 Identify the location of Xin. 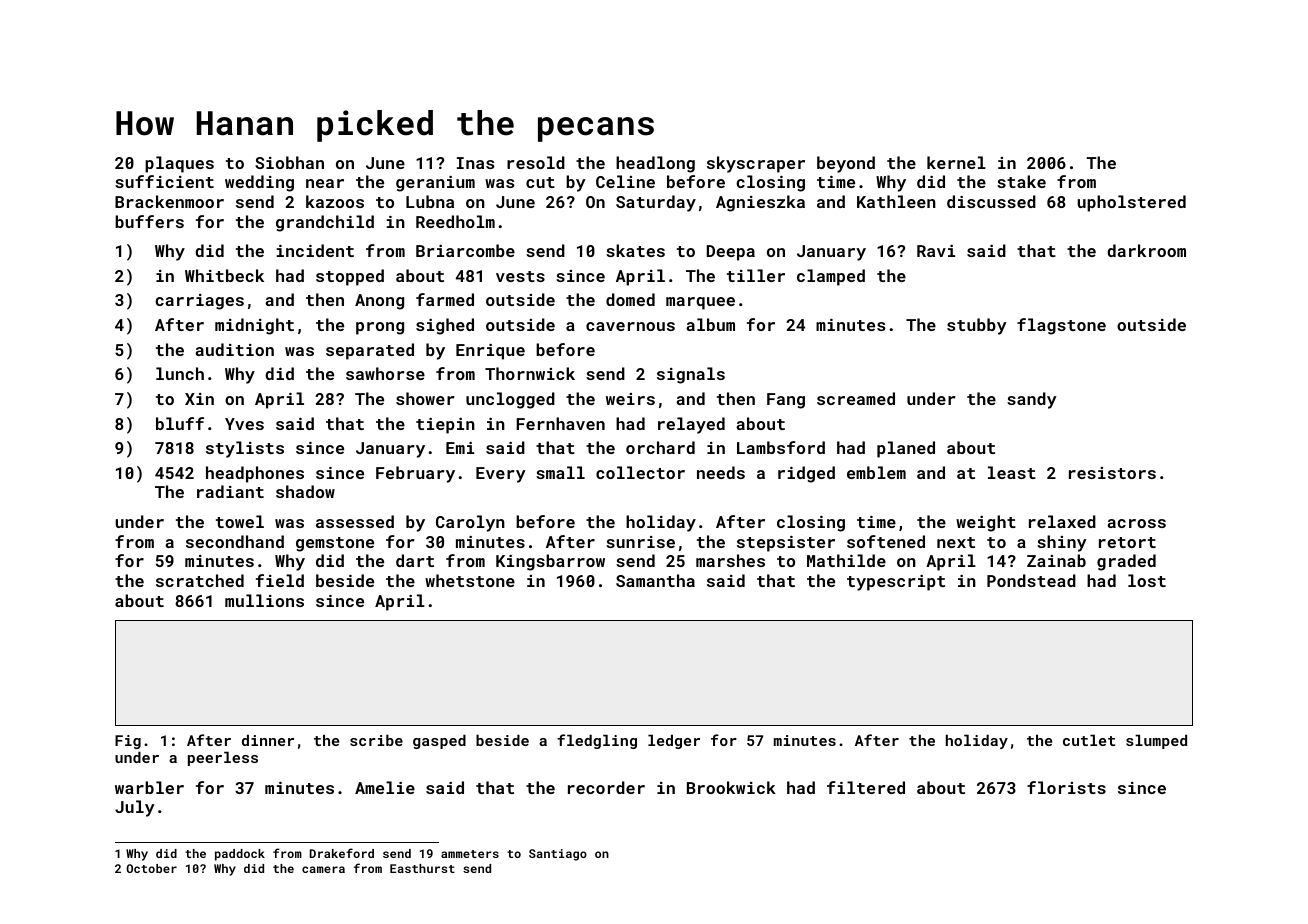
(199, 399).
